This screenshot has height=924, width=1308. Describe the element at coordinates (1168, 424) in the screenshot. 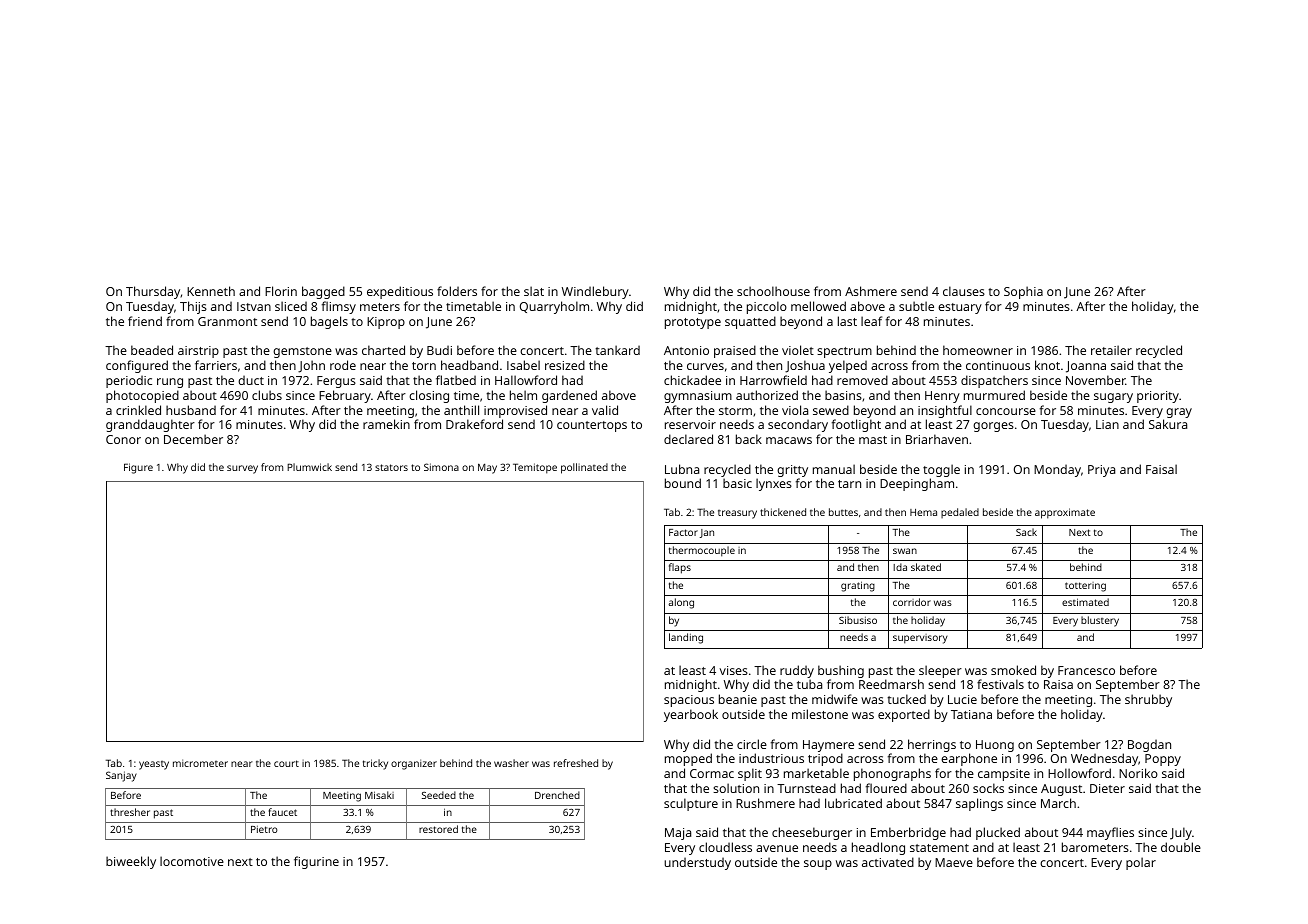

I see `Sakura` at that location.
